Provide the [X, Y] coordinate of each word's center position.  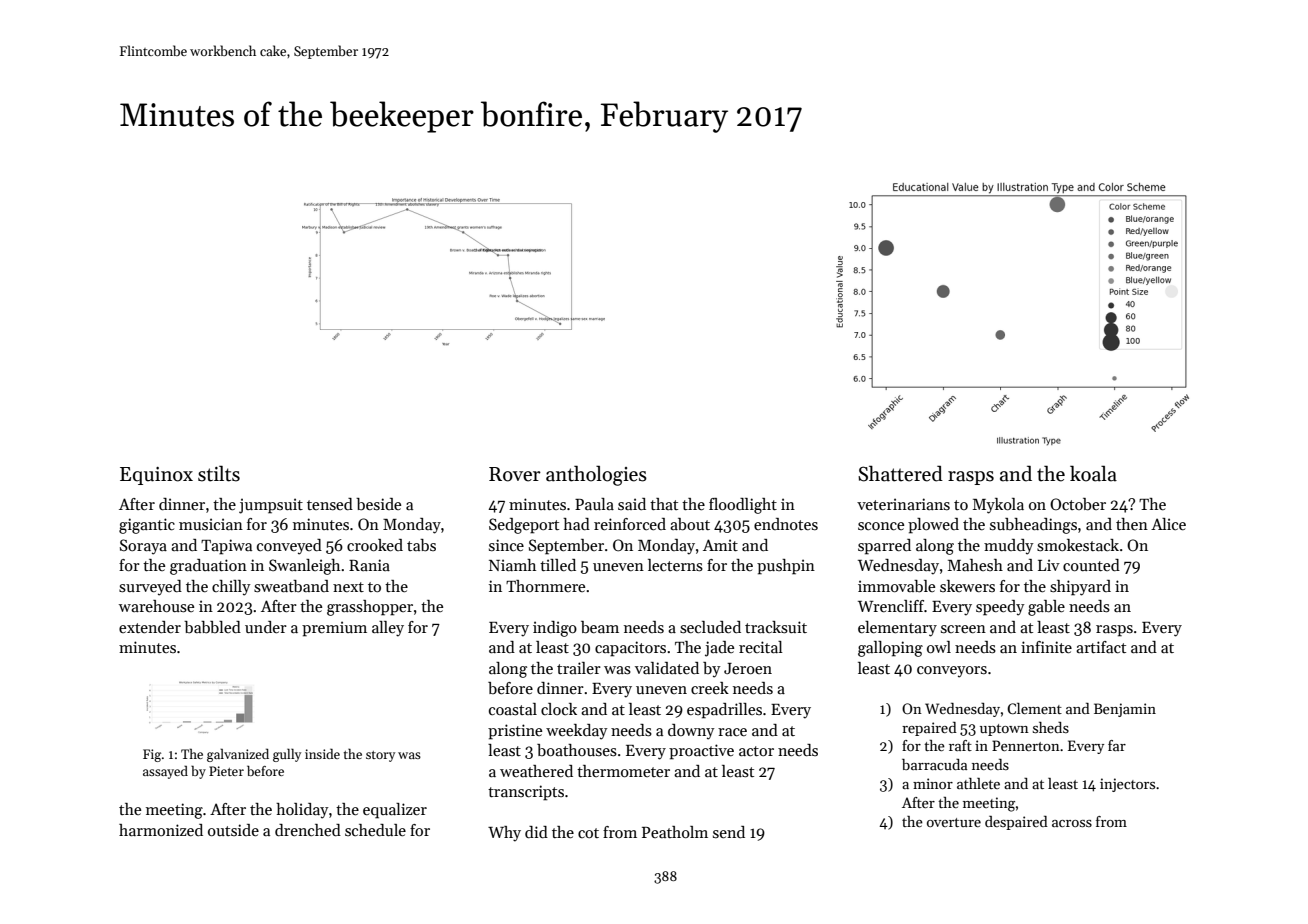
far [1117, 745]
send [729, 832]
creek [710, 688]
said [632, 504]
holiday [302, 811]
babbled [212, 627]
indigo [555, 629]
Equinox [156, 476]
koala [1093, 473]
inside [322, 753]
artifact [1101, 647]
